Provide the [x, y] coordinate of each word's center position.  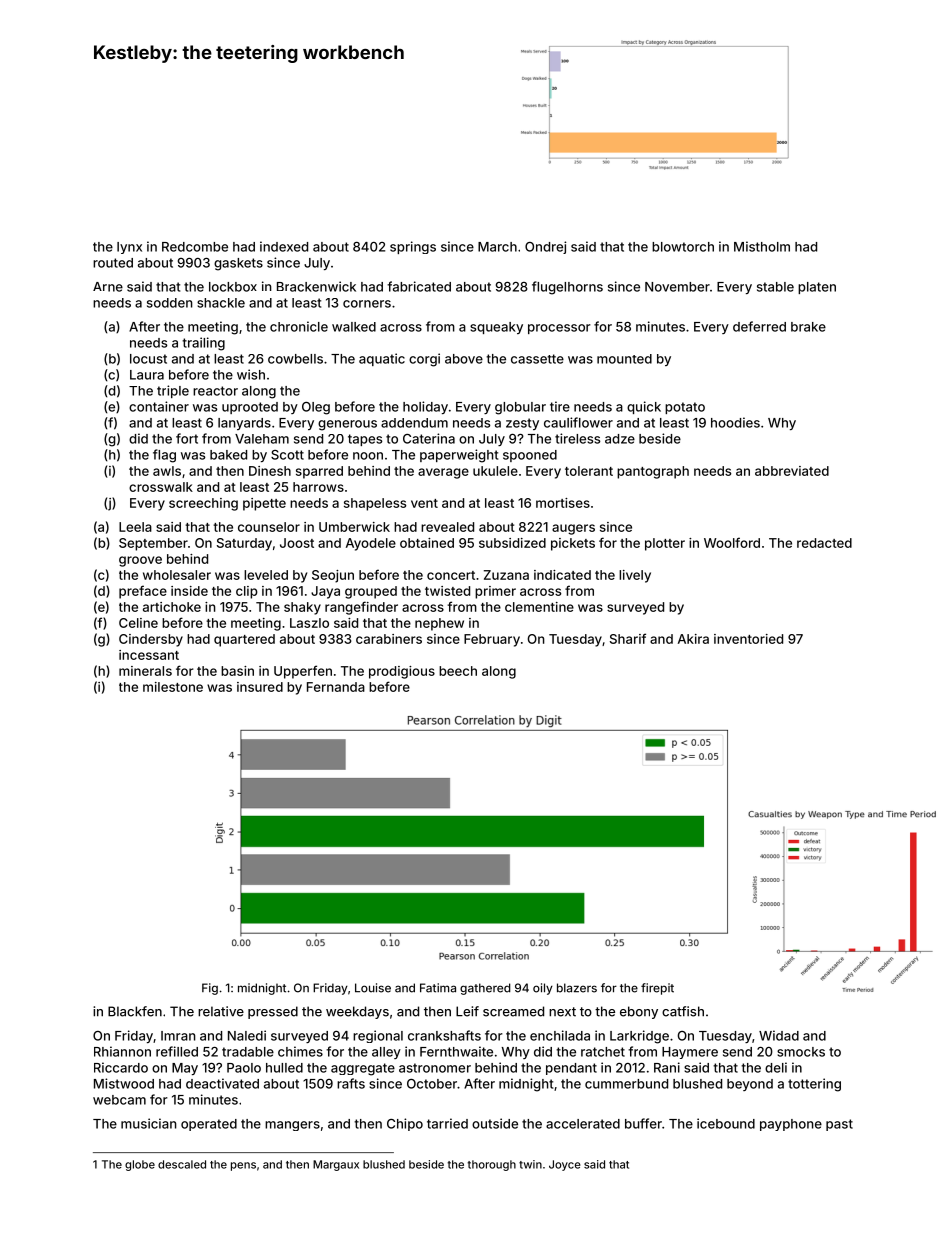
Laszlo [309, 623]
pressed [273, 1012]
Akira [693, 639]
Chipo [405, 1124]
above [464, 359]
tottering [814, 1085]
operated [209, 1125]
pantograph [653, 472]
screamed [513, 1011]
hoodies [735, 422]
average [443, 473]
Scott [287, 455]
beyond [750, 1085]
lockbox [233, 287]
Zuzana [506, 575]
